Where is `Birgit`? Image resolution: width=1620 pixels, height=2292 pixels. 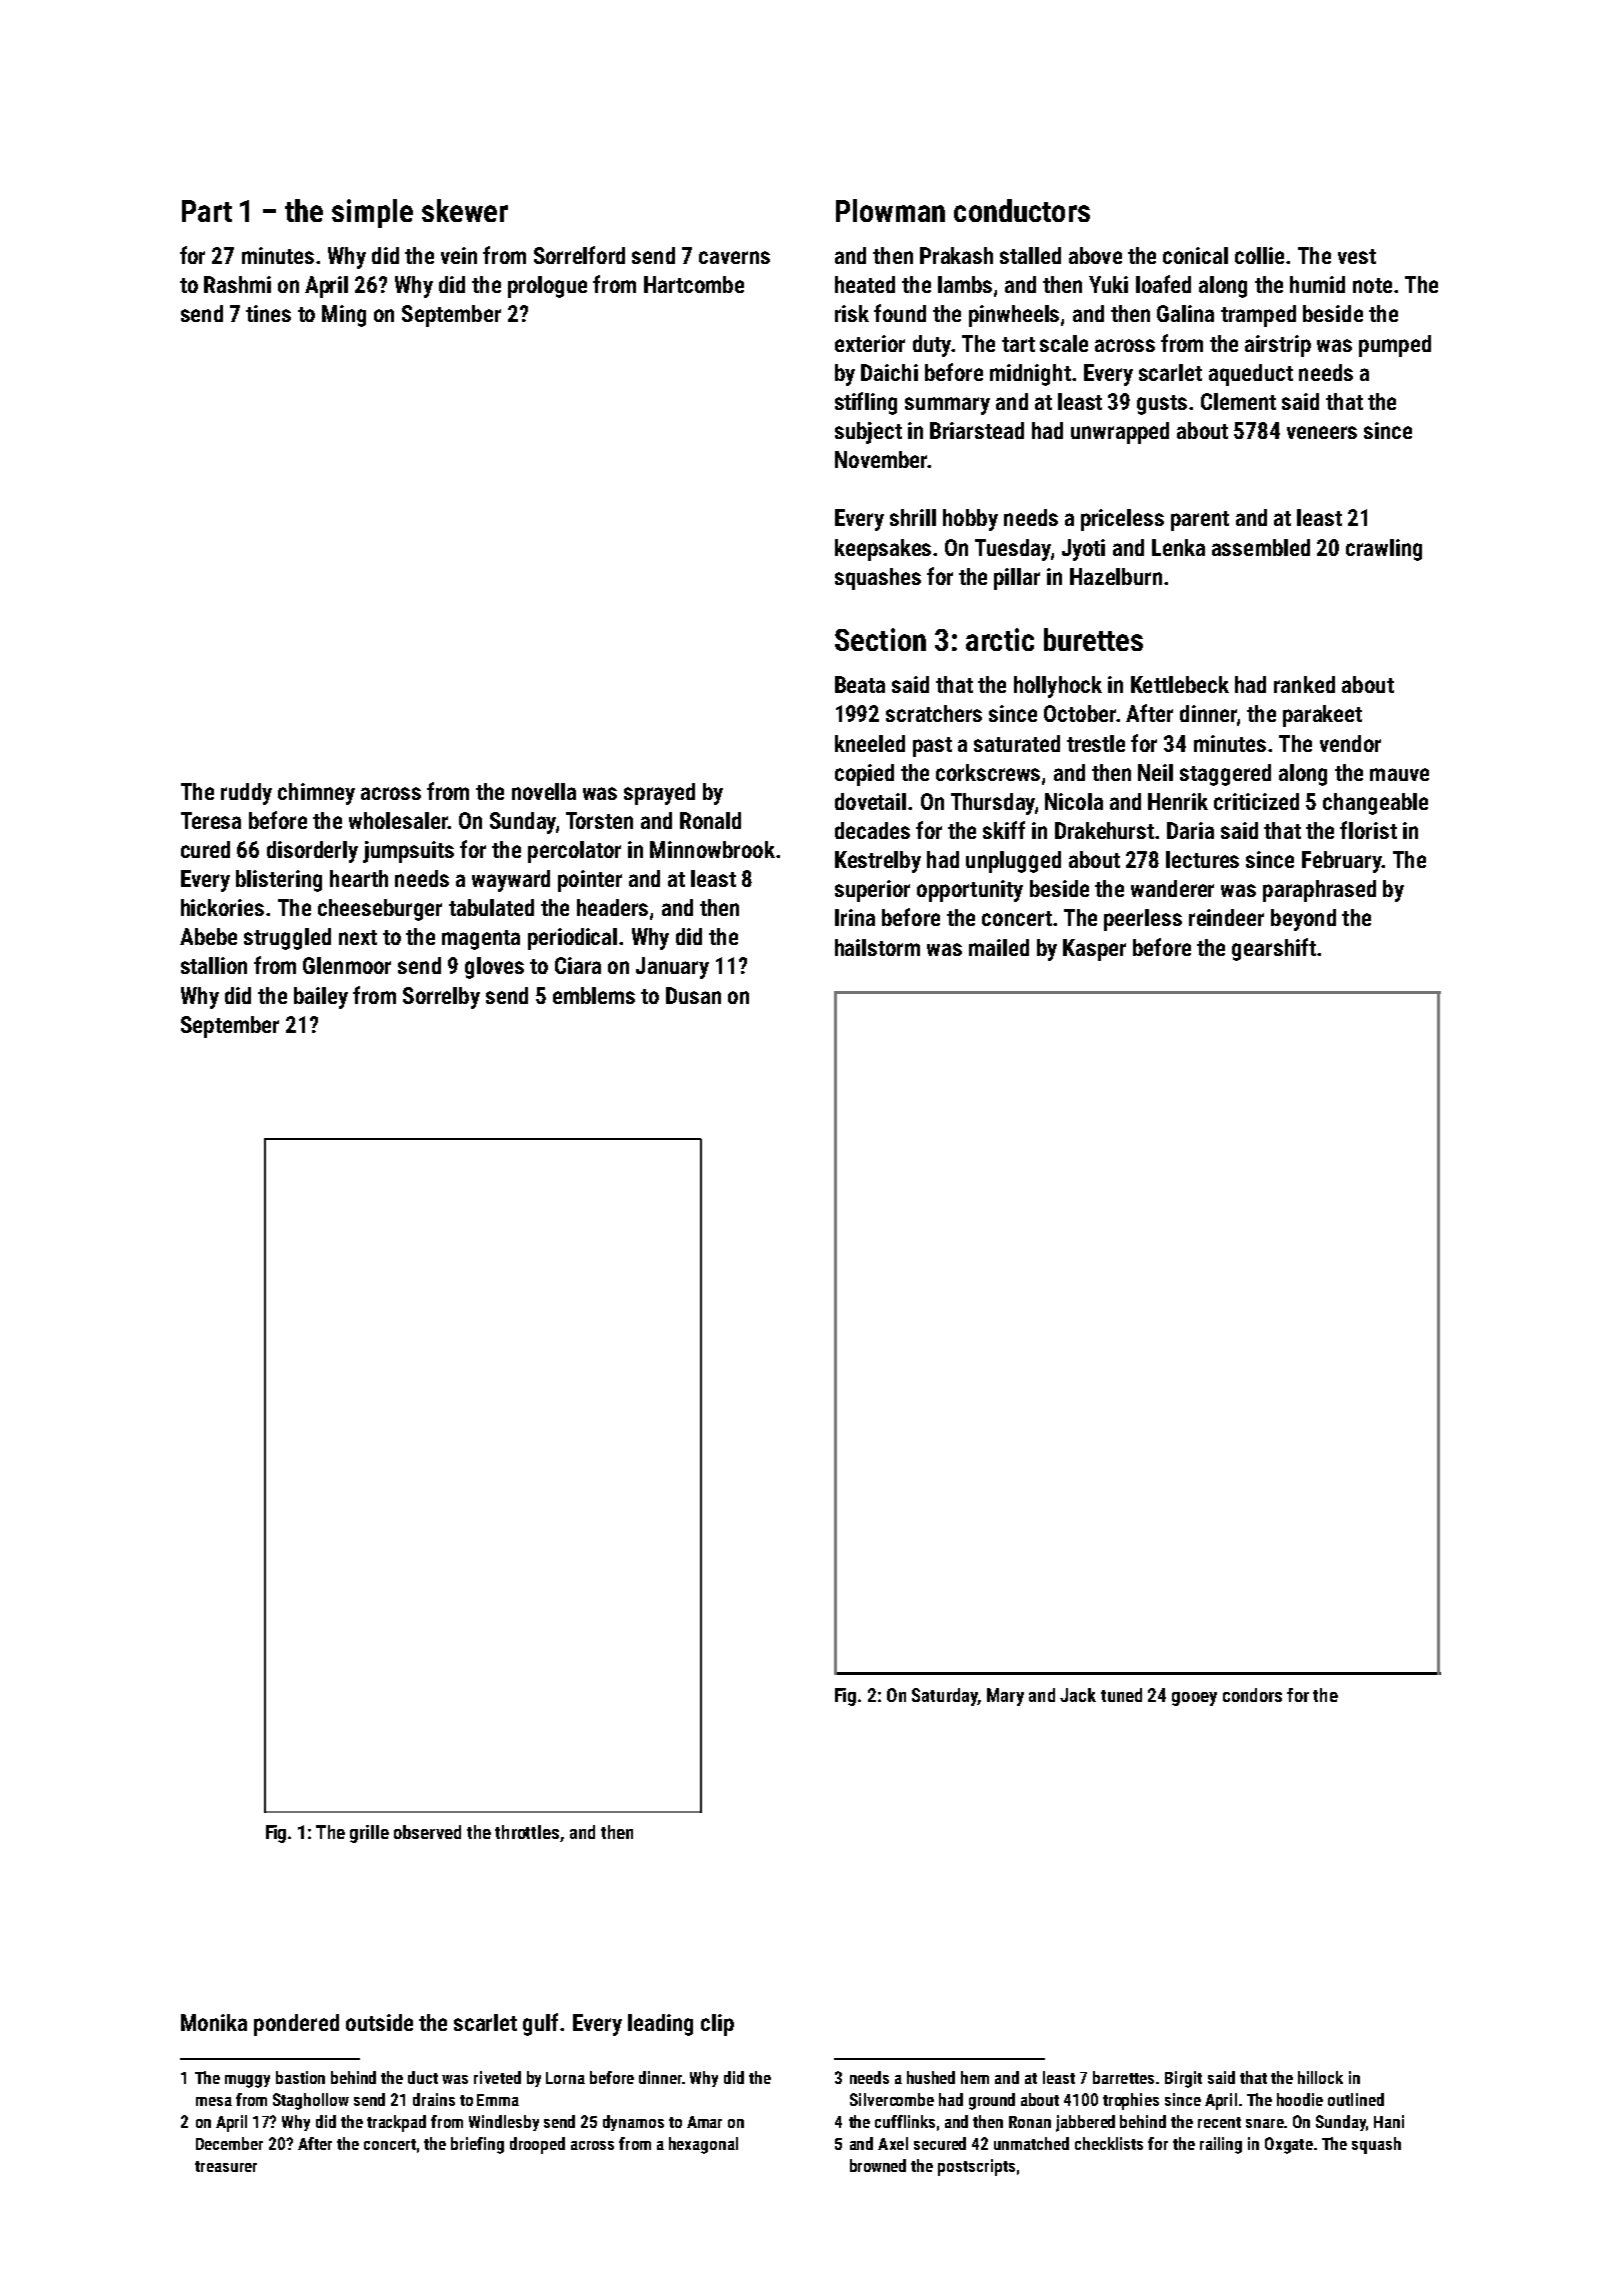
Birgit is located at coordinates (1183, 2079).
